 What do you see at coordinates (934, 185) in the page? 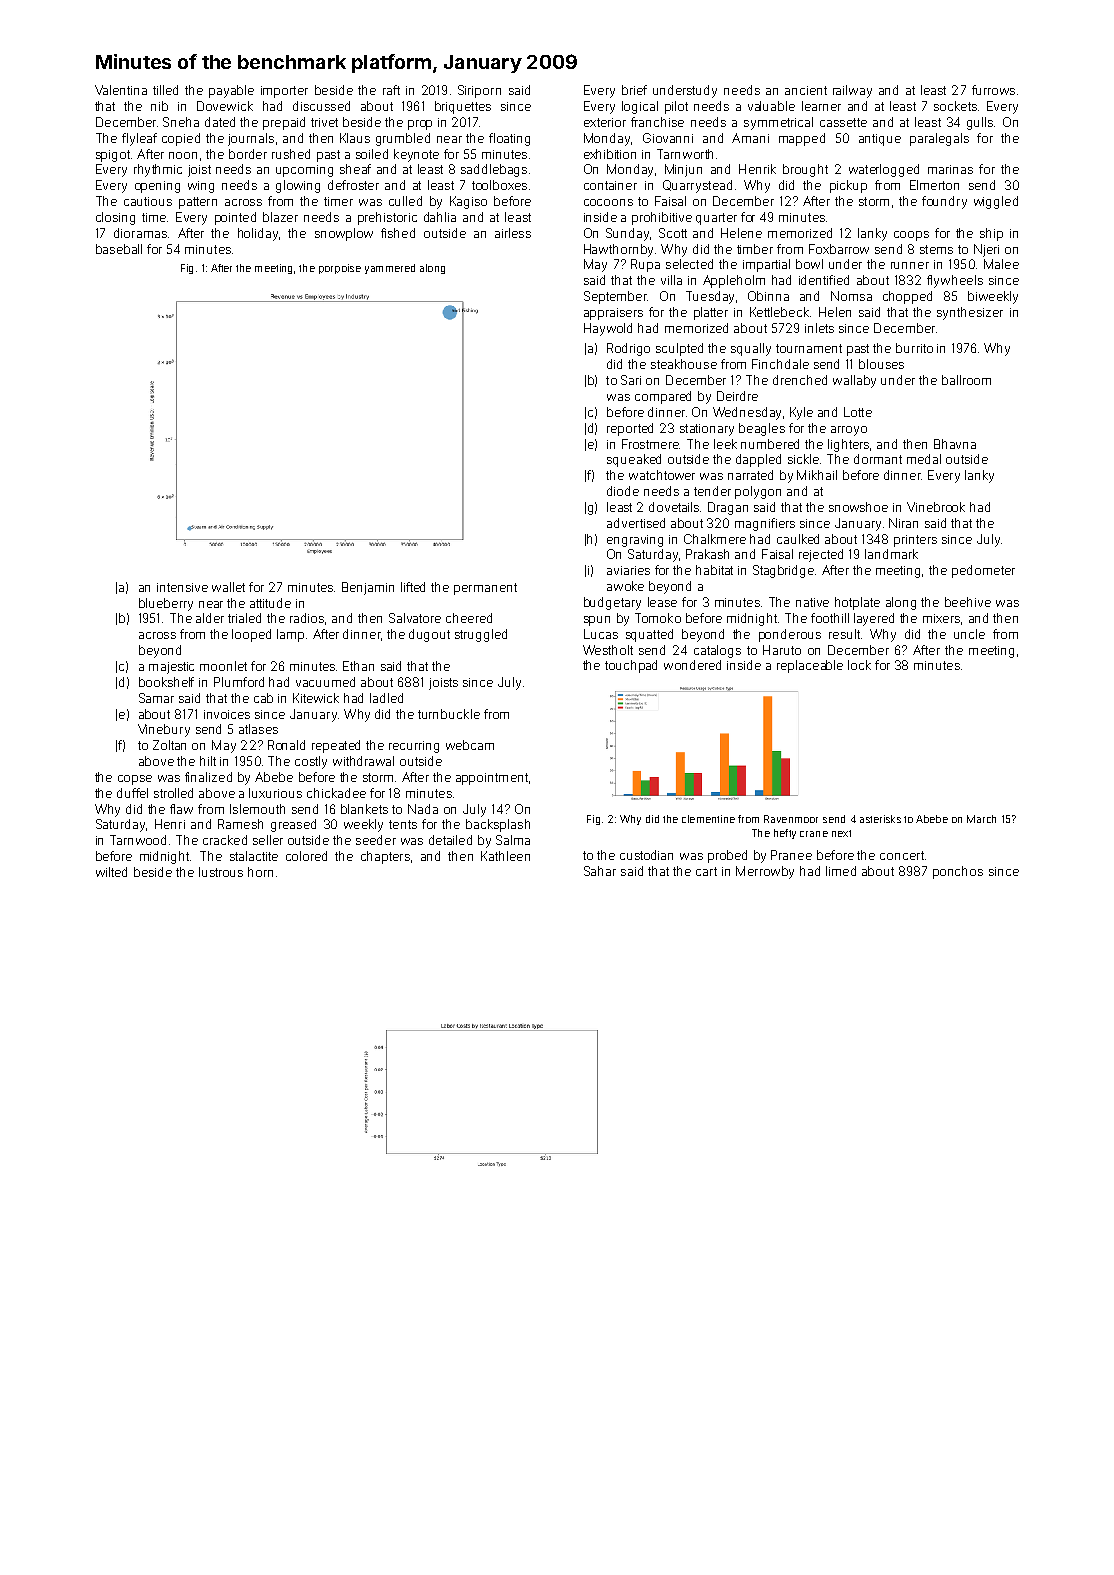
I see `Elmerton` at bounding box center [934, 185].
